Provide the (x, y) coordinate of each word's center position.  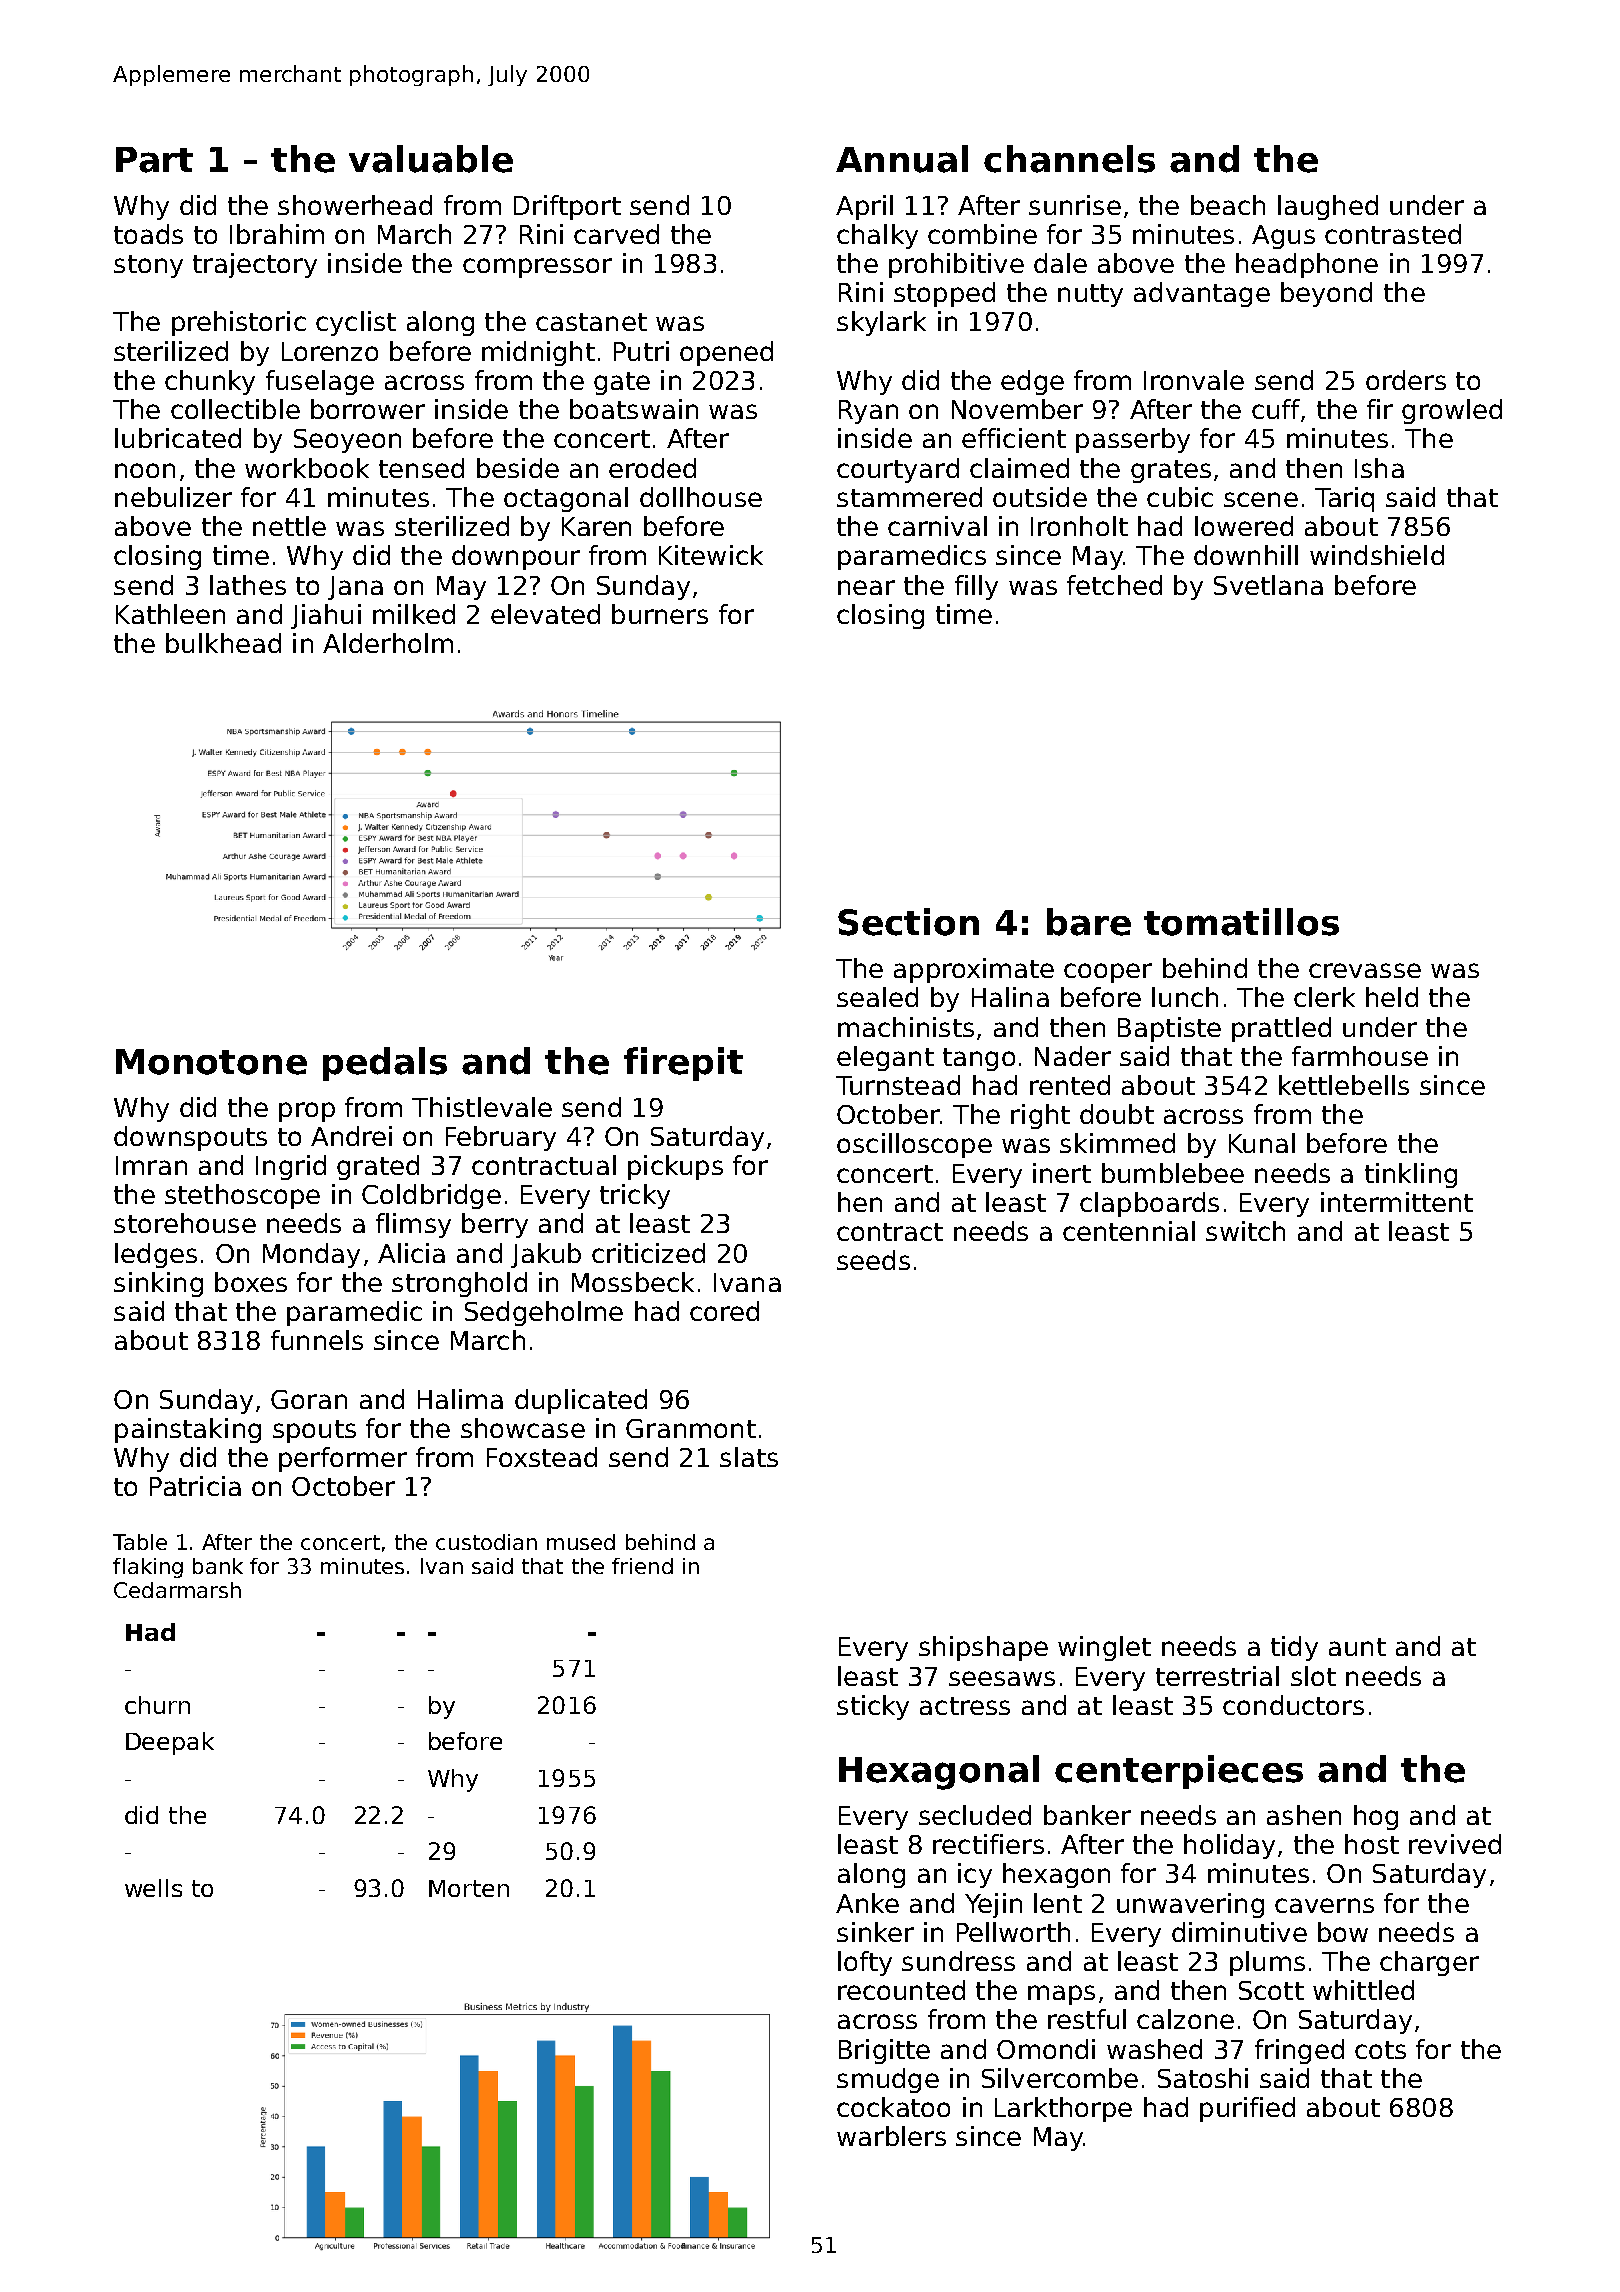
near (866, 587)
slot (1313, 1676)
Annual (902, 159)
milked (414, 614)
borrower (368, 409)
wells (153, 1888)
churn (157, 1705)
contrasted (1393, 234)
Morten (469, 1888)
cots (1380, 2050)
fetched (1114, 585)
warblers (891, 2136)
